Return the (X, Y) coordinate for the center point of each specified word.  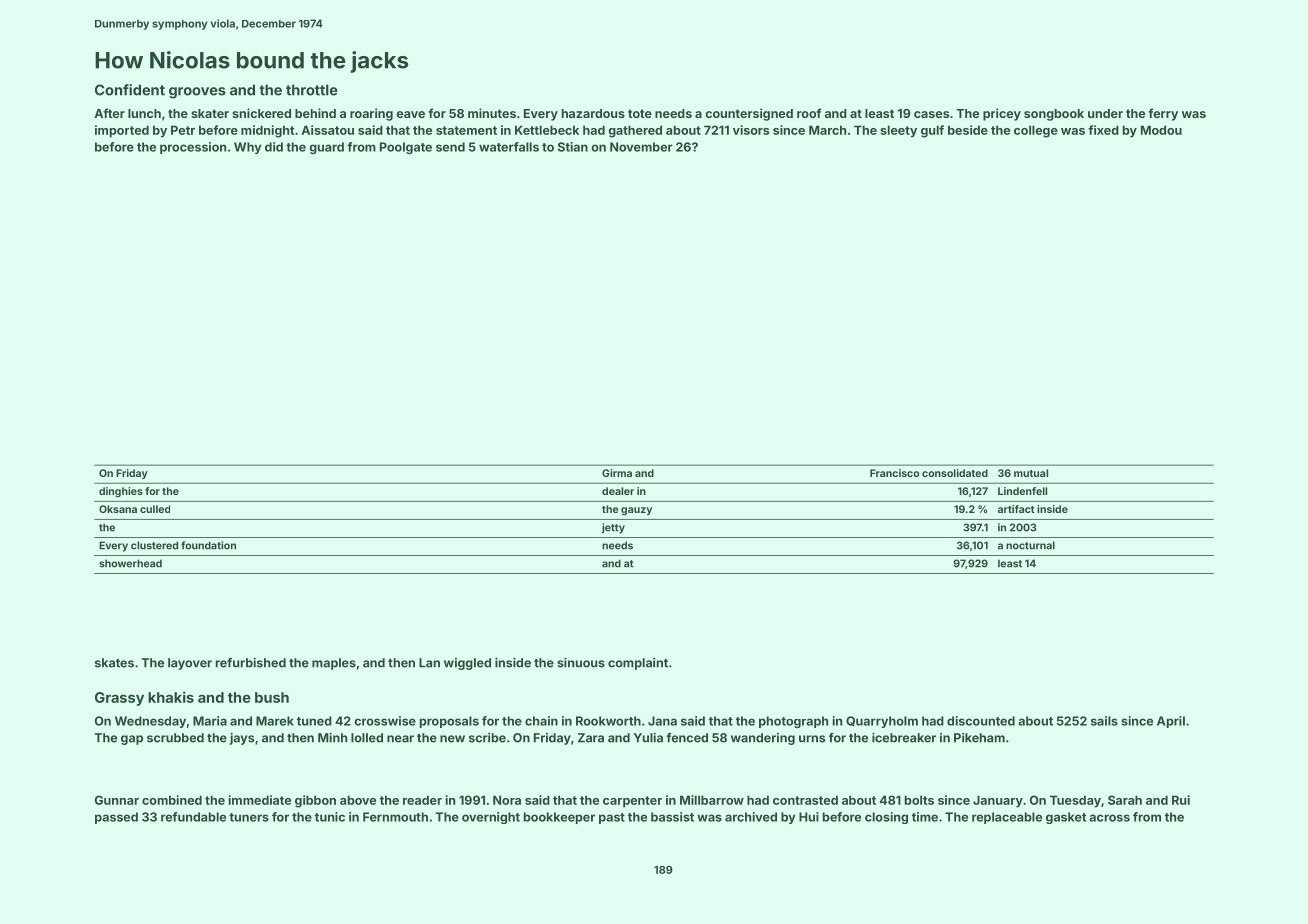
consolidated (955, 473)
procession (193, 148)
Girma (617, 473)
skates (114, 663)
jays (242, 739)
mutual (1031, 473)
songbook (1054, 115)
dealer (618, 491)
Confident (130, 90)
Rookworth (608, 721)
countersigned (749, 114)
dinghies (121, 492)
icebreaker (904, 738)
